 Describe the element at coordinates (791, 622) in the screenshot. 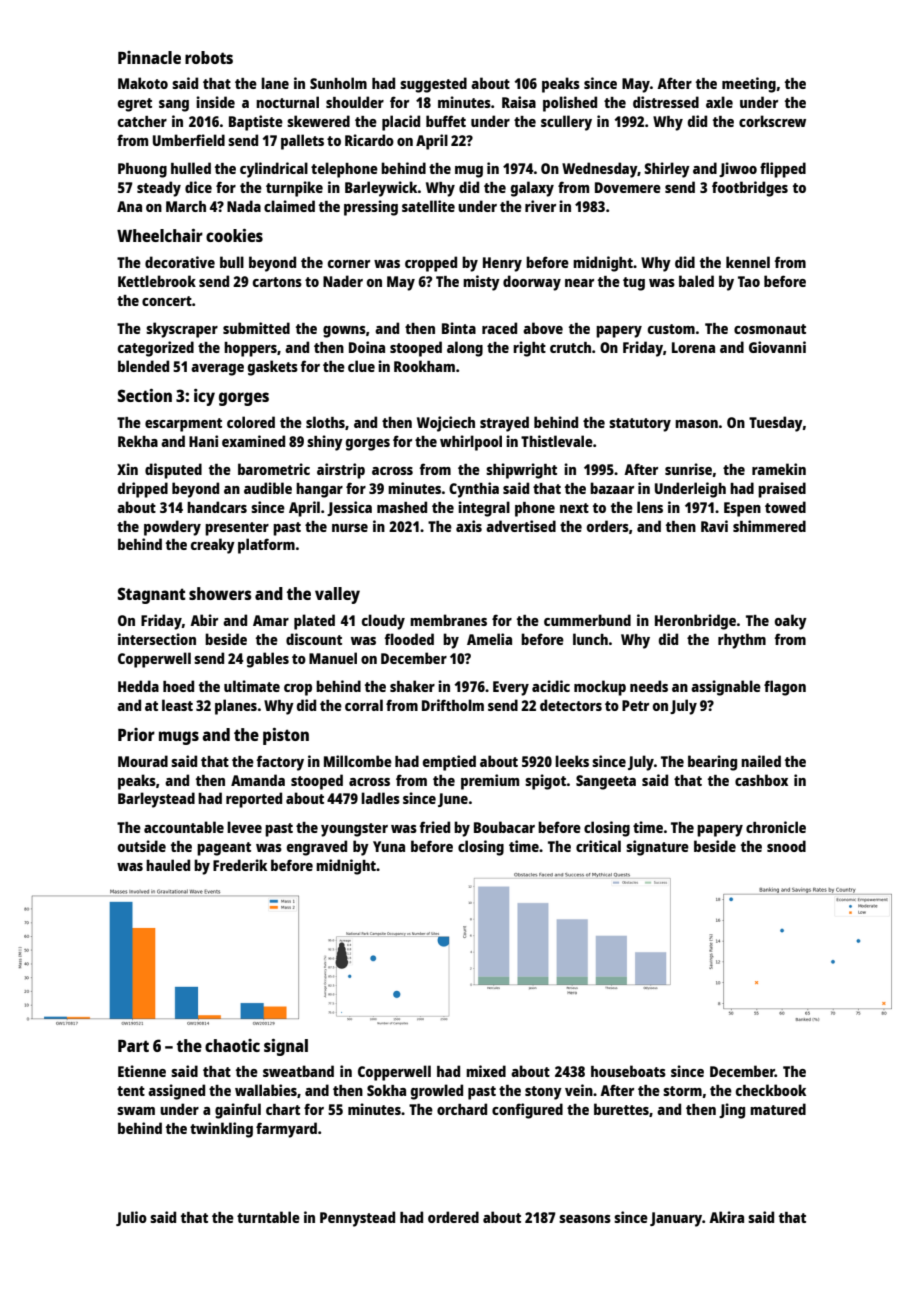

I see `oaky` at that location.
